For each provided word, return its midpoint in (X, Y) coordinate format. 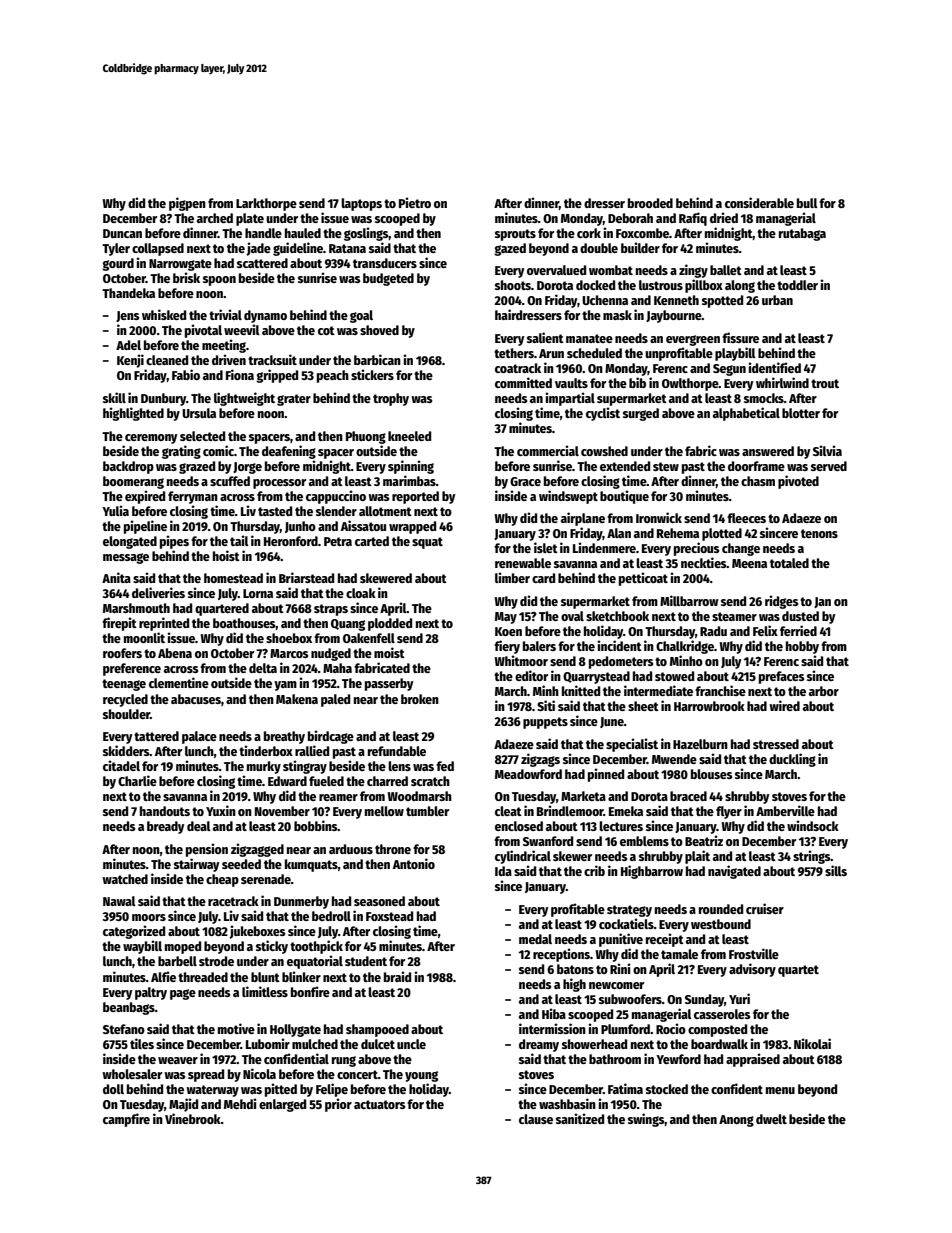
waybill (142, 947)
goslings (366, 234)
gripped (277, 376)
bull (807, 203)
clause (536, 1119)
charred (387, 781)
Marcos (289, 653)
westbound (721, 924)
